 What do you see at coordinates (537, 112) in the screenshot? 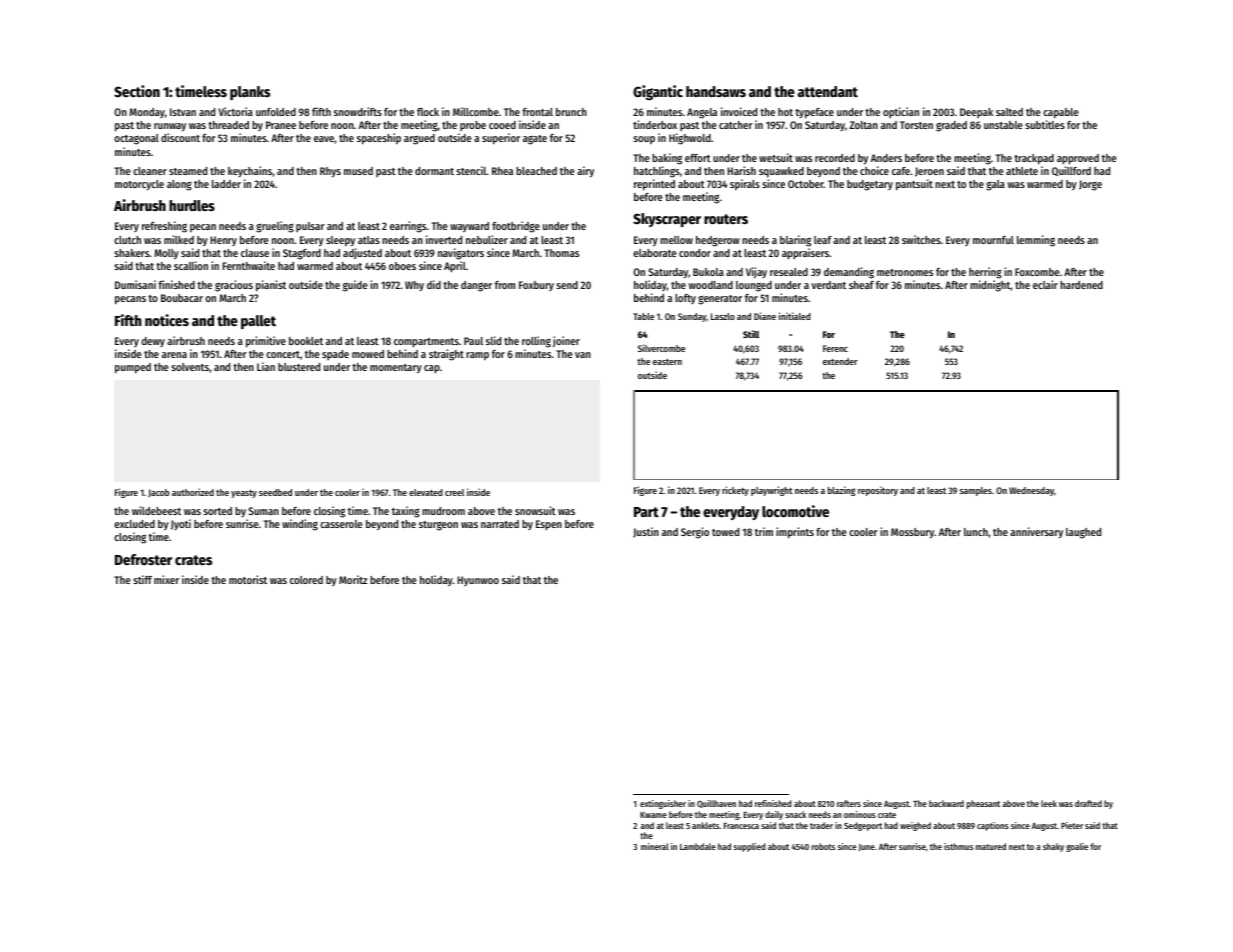
I see `frontal` at bounding box center [537, 112].
